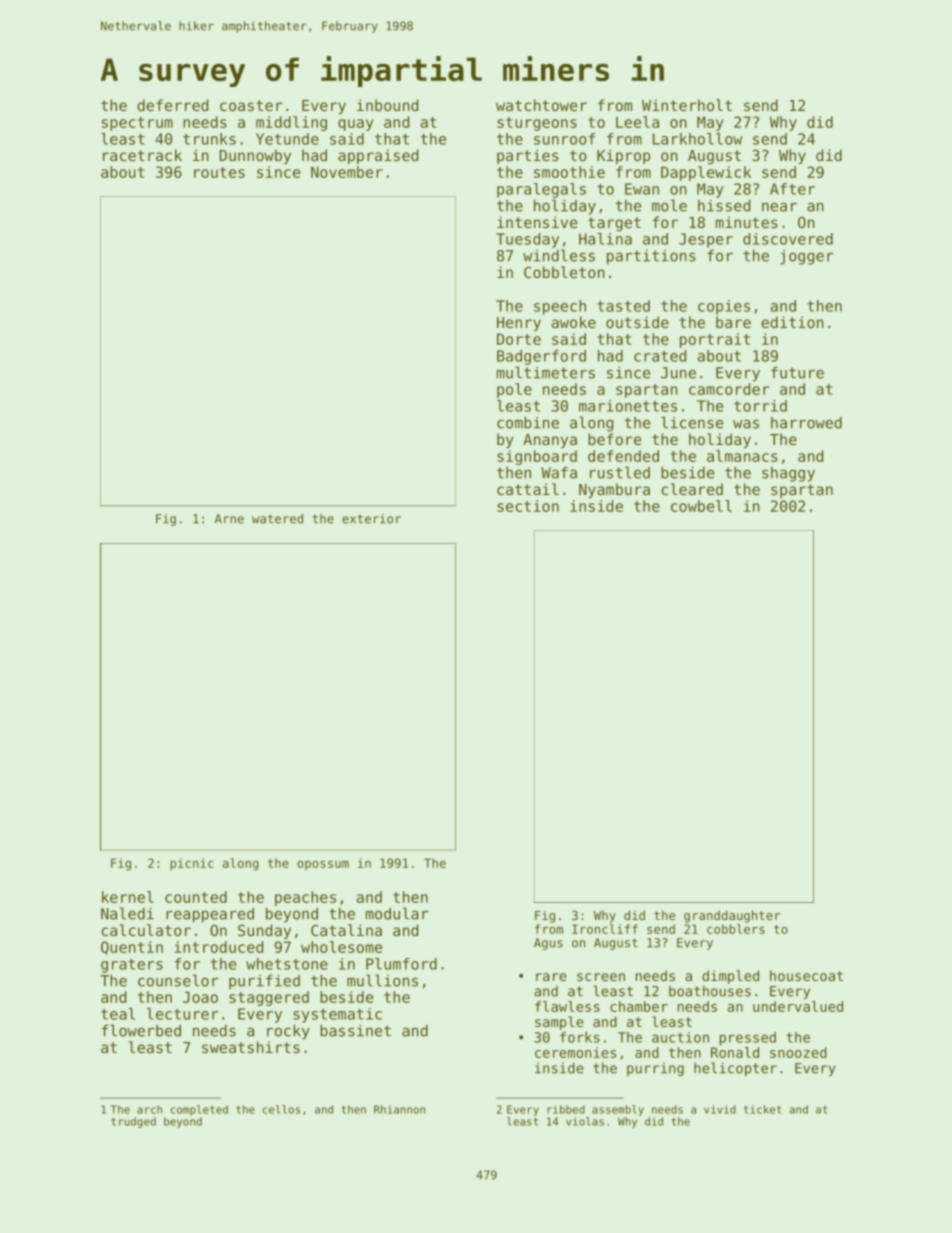 The width and height of the screenshot is (952, 1233). Describe the element at coordinates (397, 913) in the screenshot. I see `modular` at that location.
